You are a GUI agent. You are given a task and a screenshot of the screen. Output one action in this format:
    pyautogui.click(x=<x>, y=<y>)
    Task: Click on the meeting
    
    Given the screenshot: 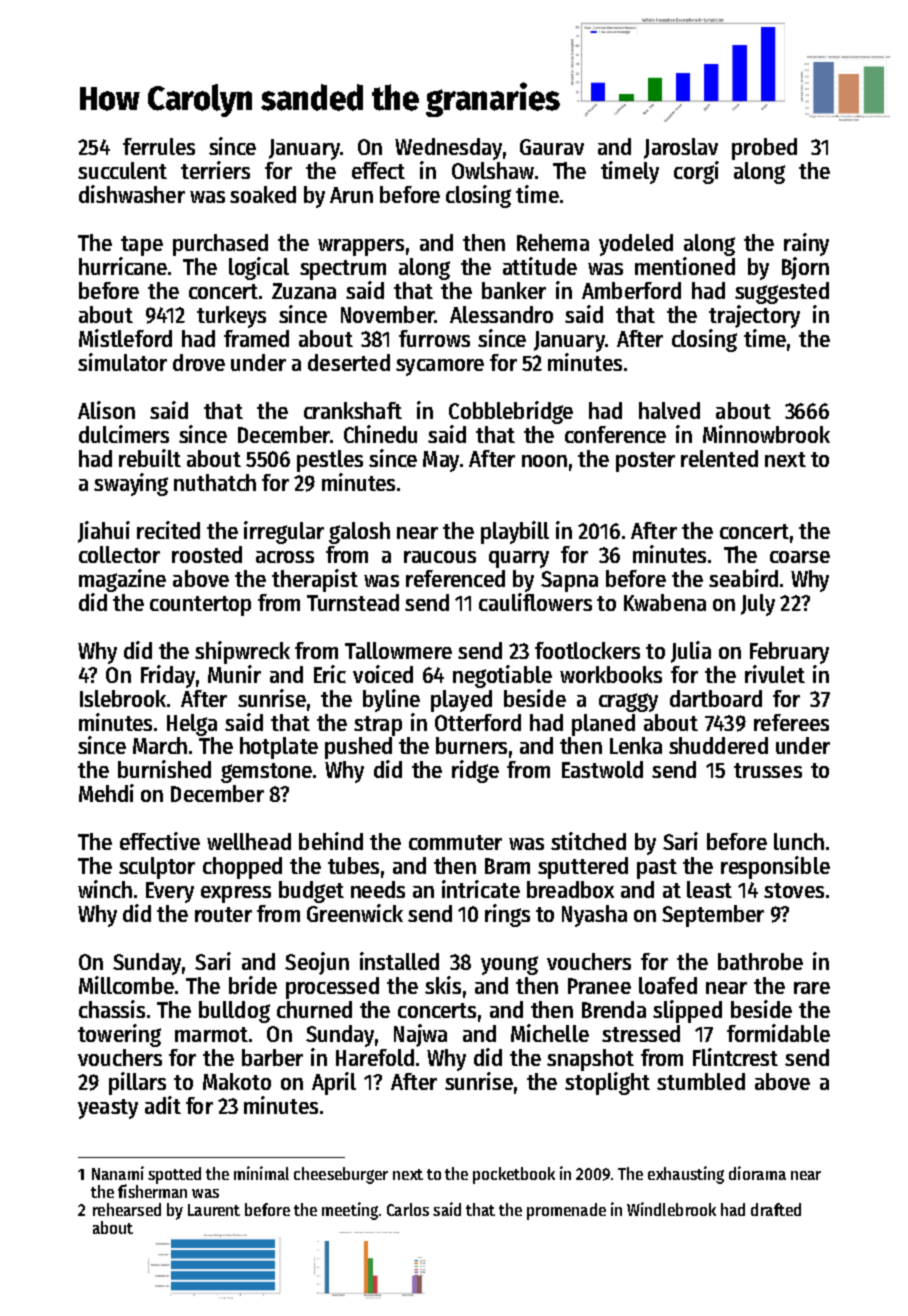 What is the action you would take?
    pyautogui.click(x=350, y=1211)
